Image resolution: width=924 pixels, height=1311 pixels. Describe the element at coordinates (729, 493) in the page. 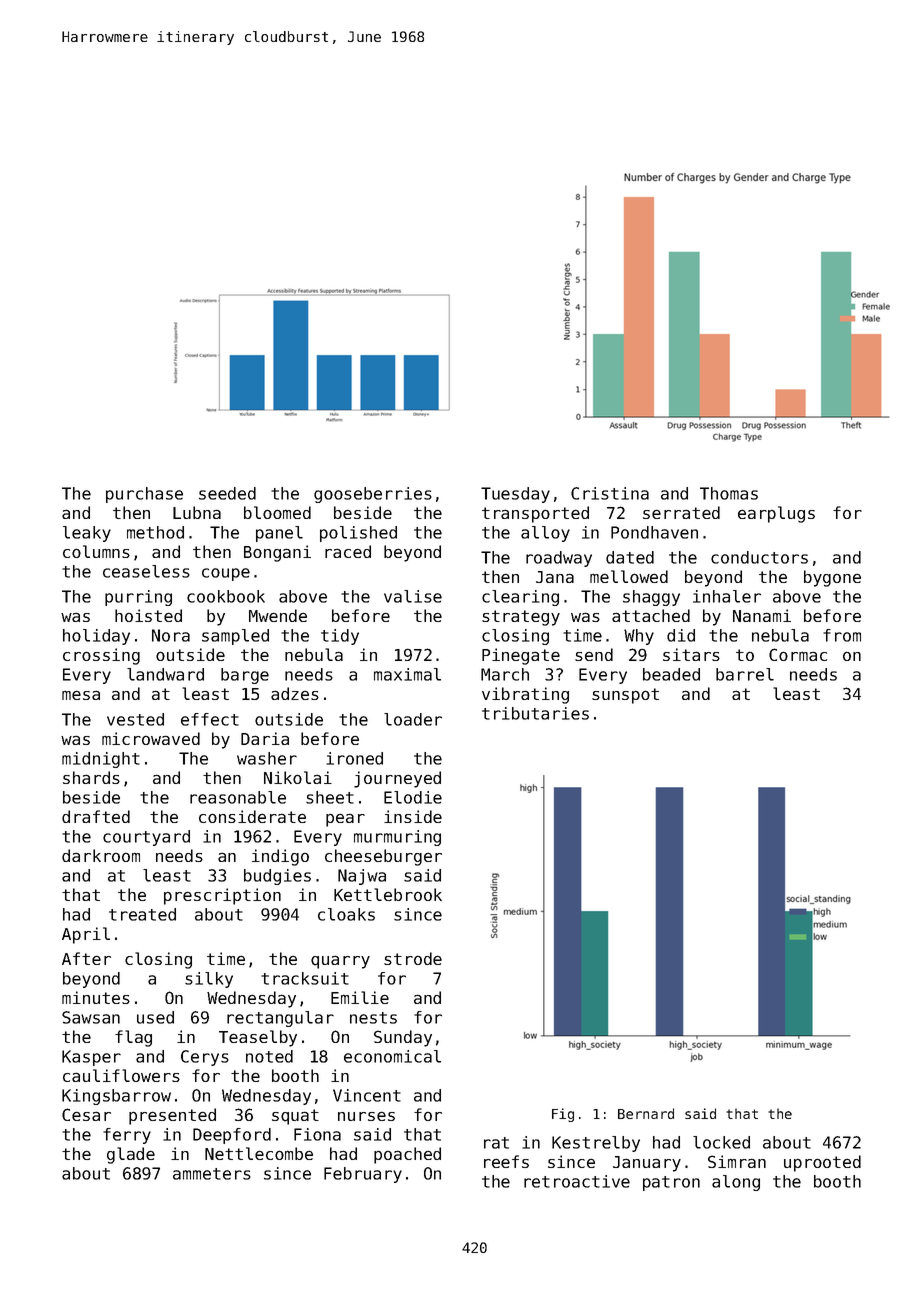

I see `Thomas` at that location.
